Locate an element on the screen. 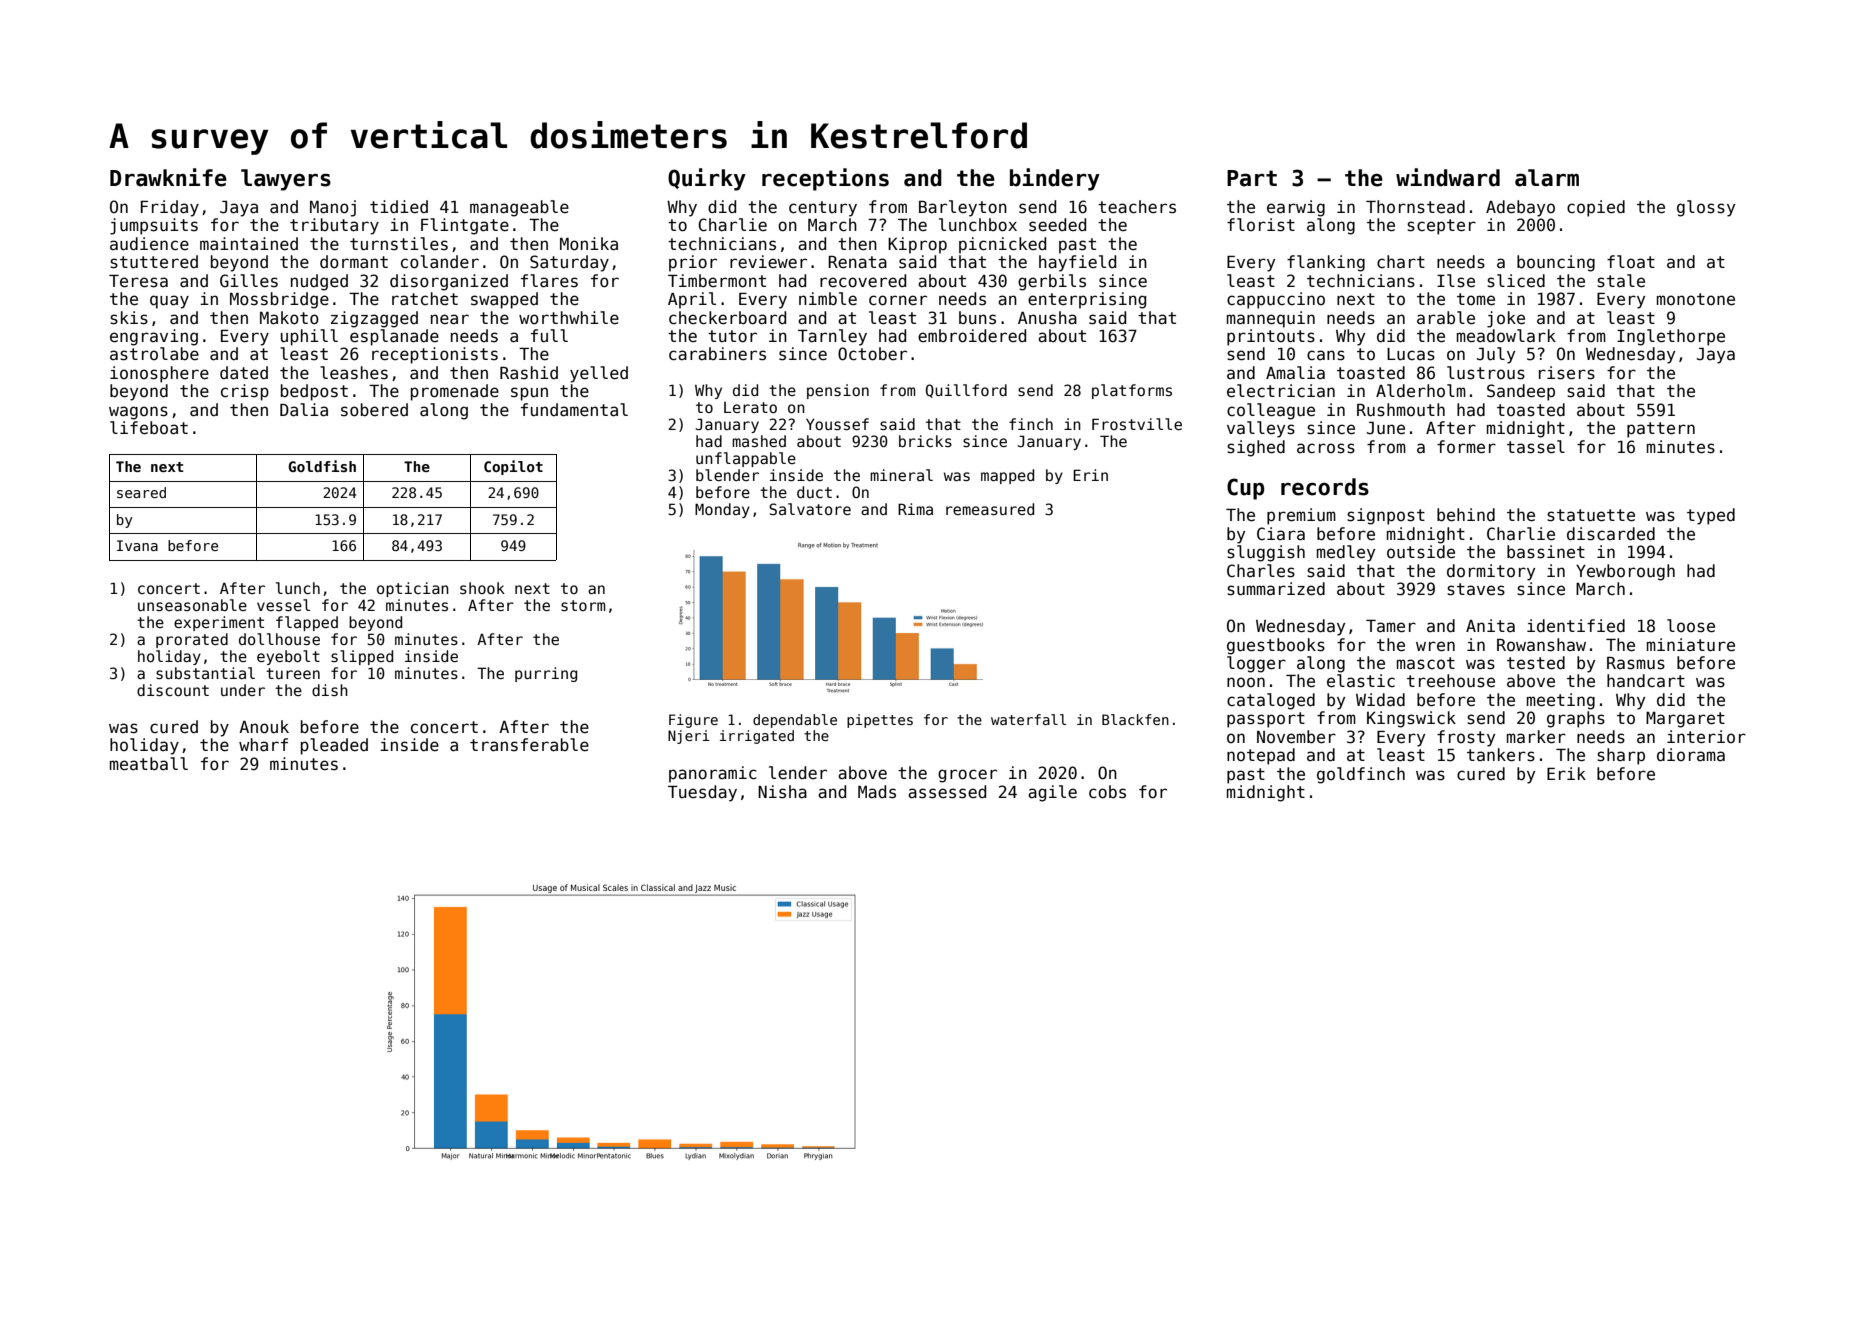  Kiprop is located at coordinates (917, 245).
